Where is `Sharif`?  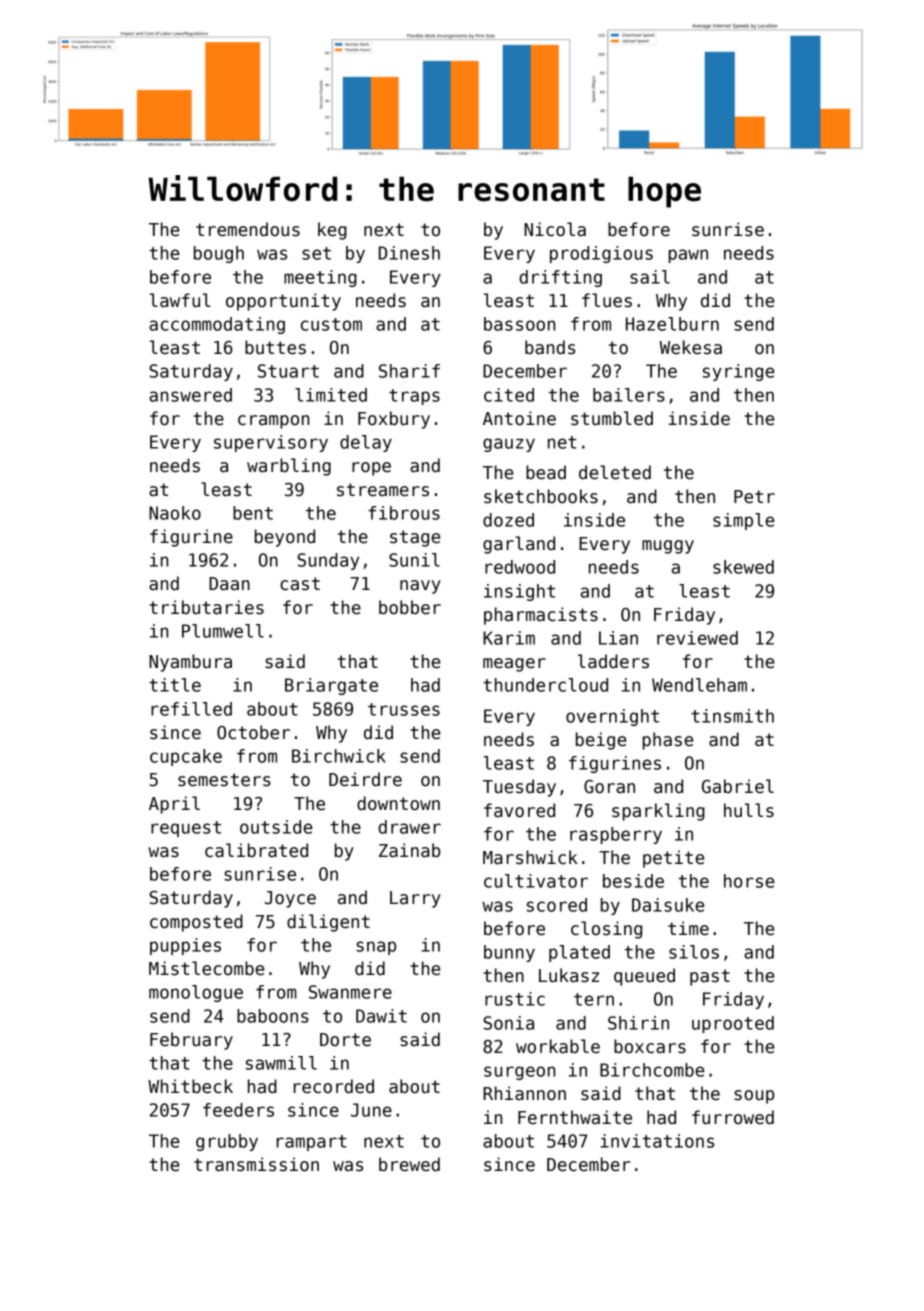
Sharif is located at coordinates (409, 371).
